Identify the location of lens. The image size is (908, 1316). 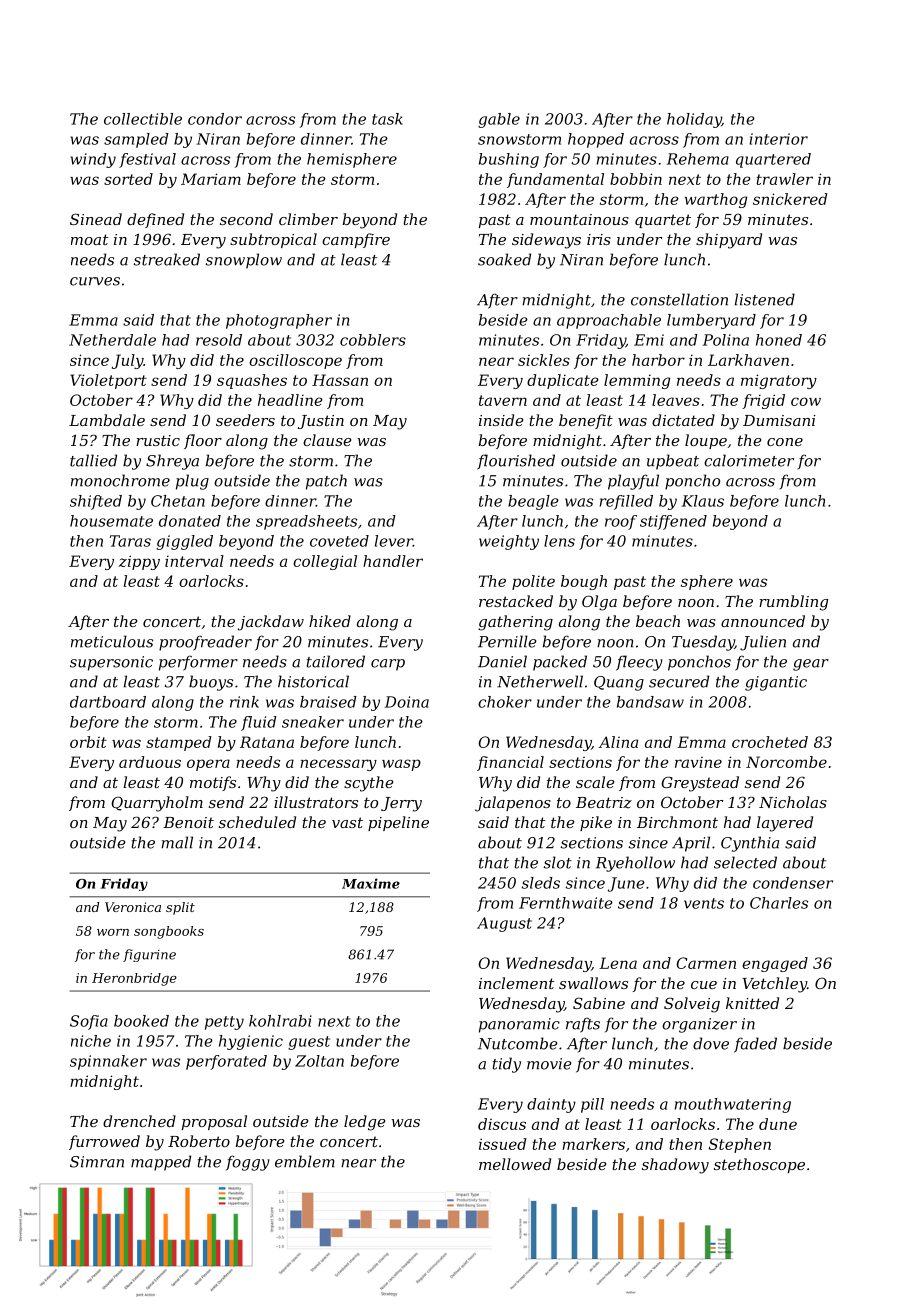
(559, 541).
